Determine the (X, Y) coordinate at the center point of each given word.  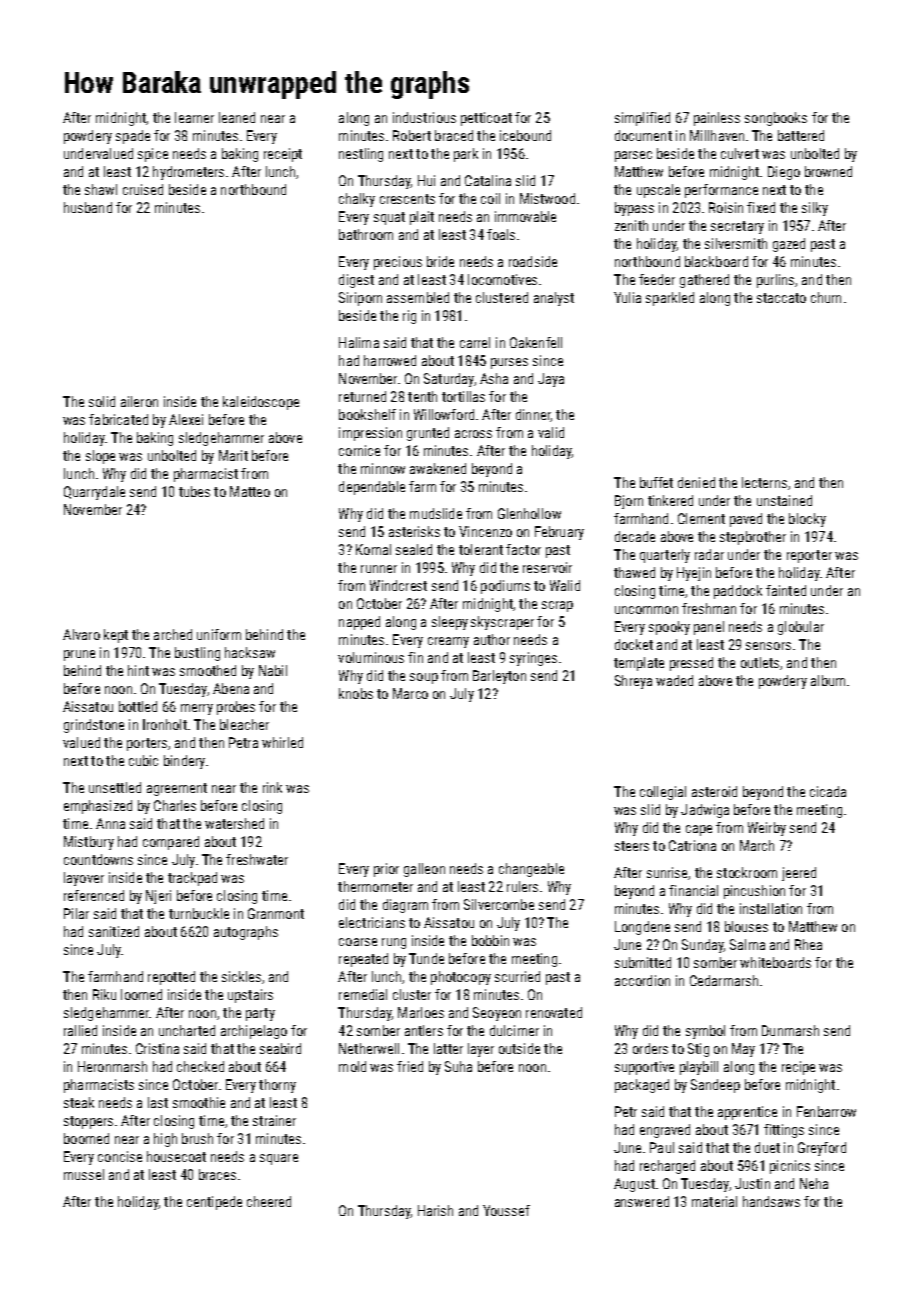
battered (801, 135)
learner (194, 117)
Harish (435, 1210)
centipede (214, 1203)
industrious (424, 117)
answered (642, 1201)
